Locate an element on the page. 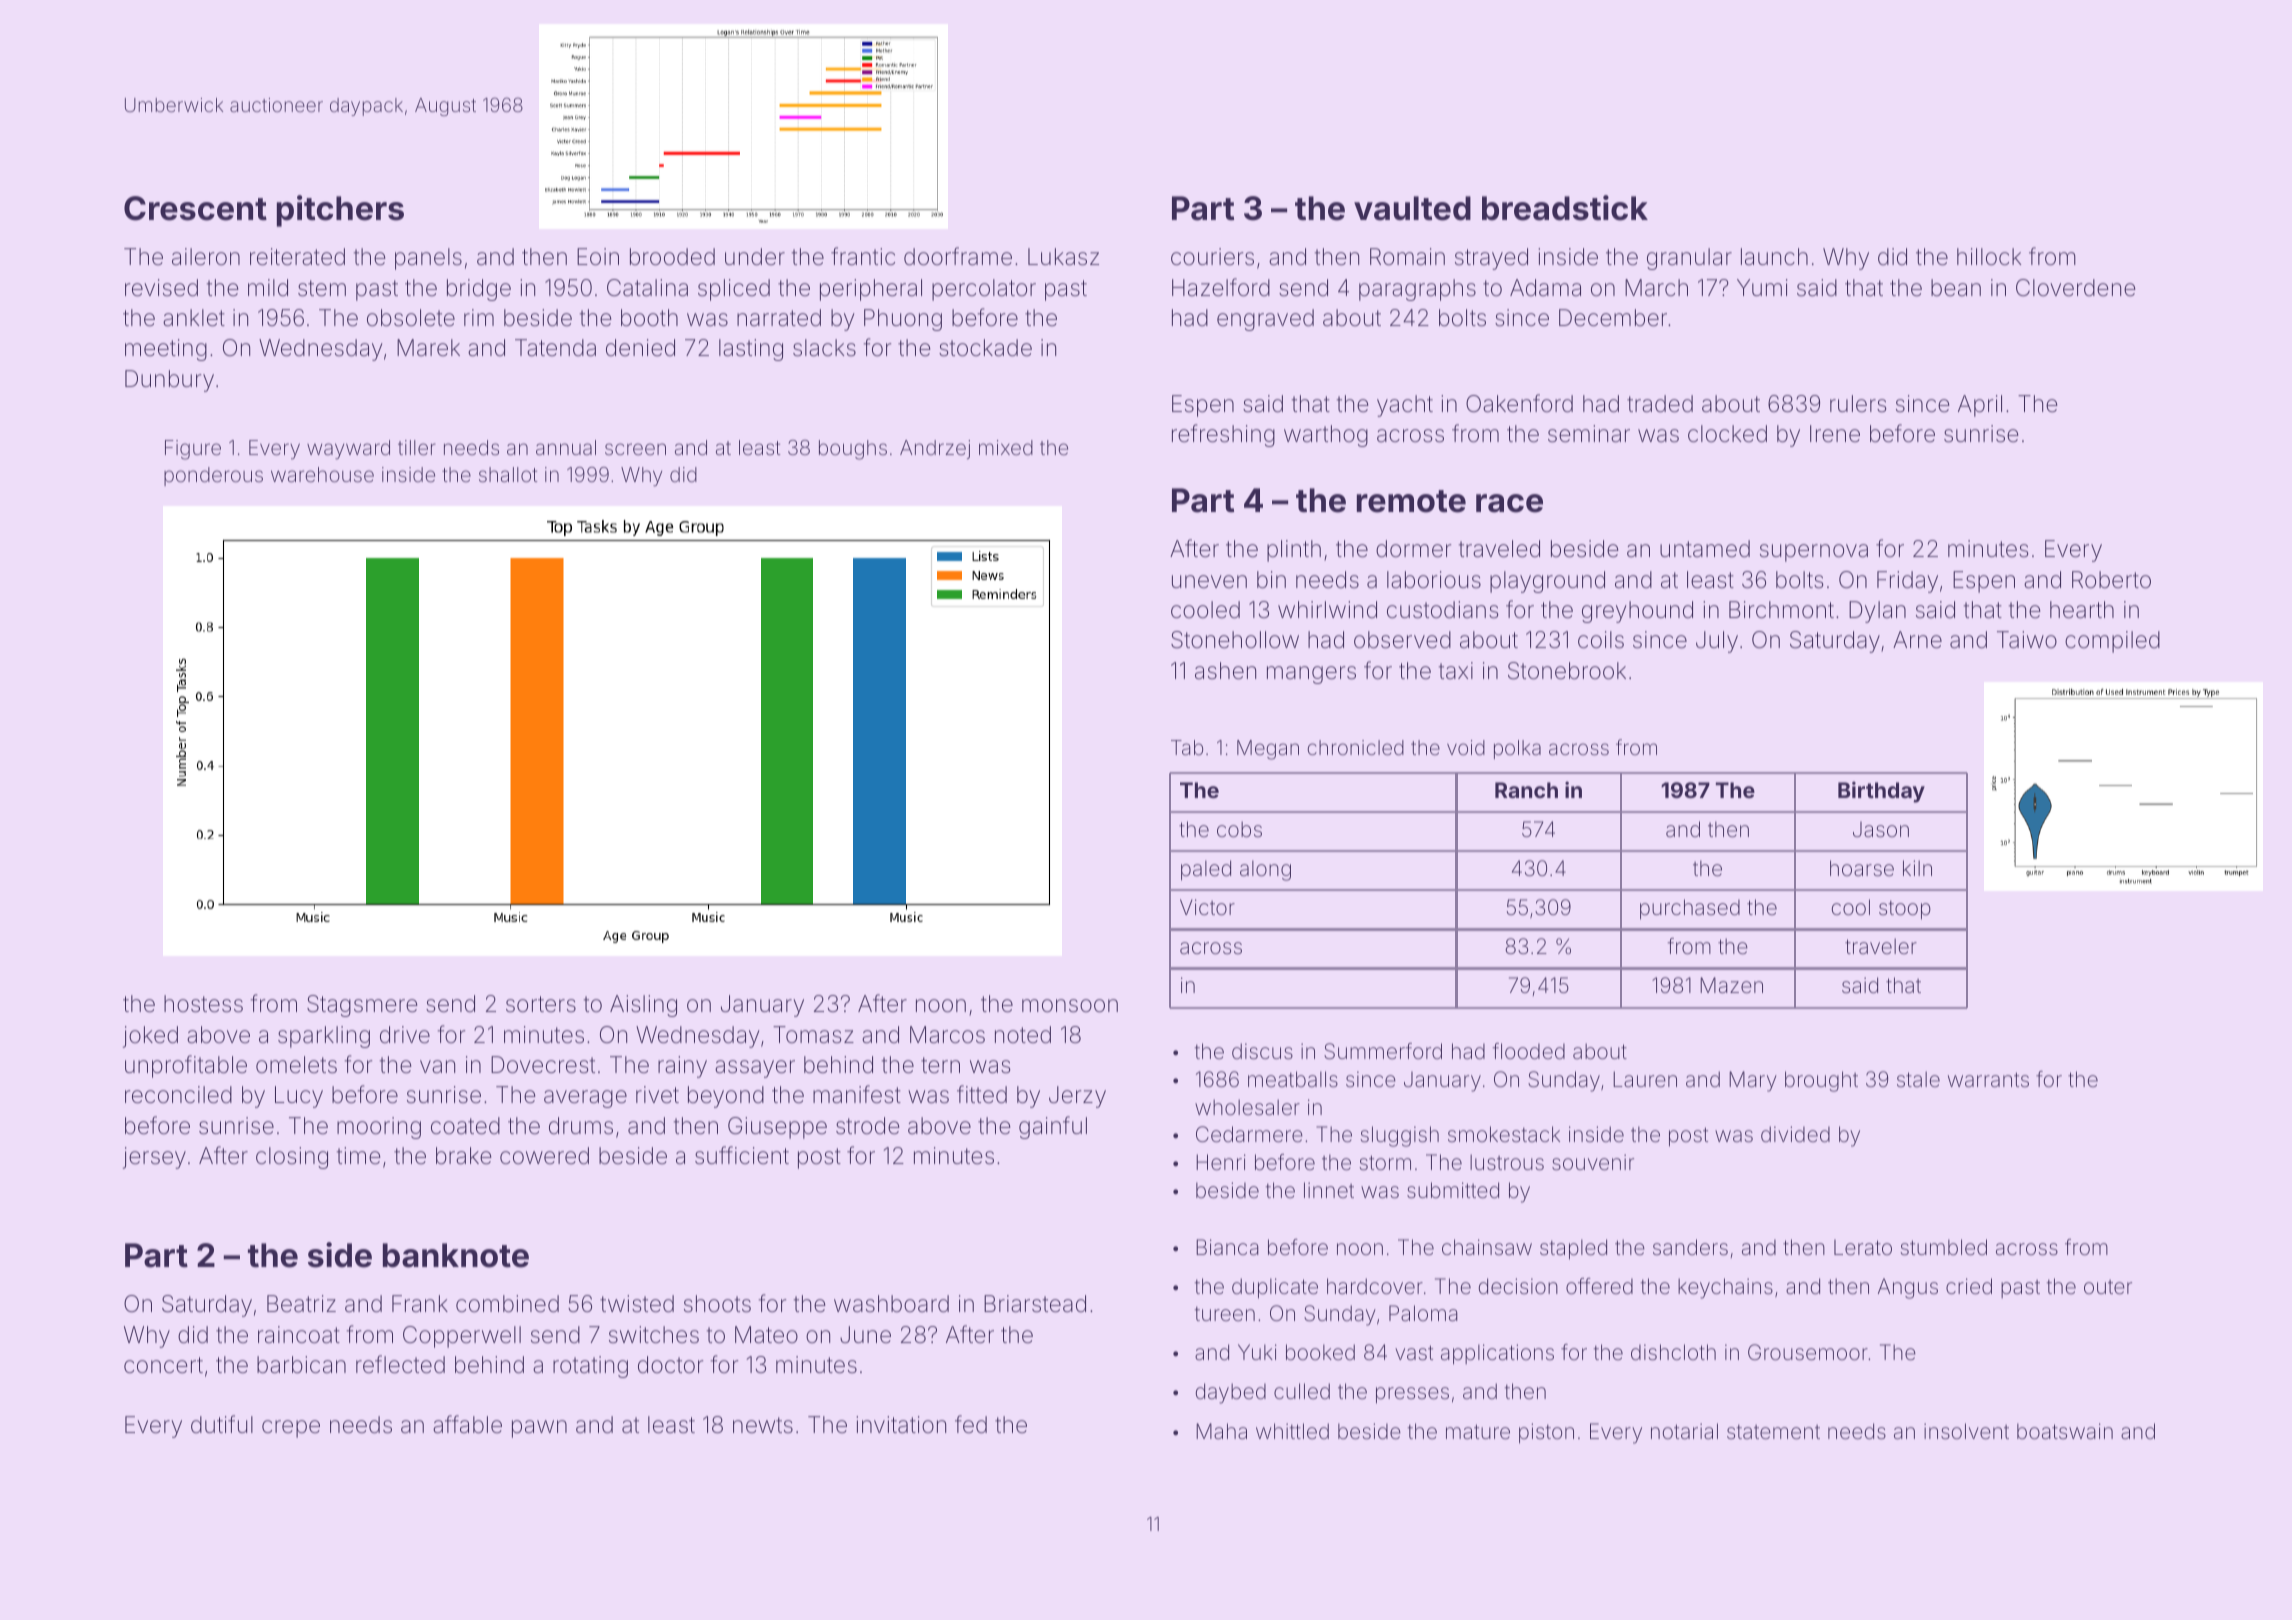 Image resolution: width=2292 pixels, height=1620 pixels. tureen is located at coordinates (1225, 1314).
